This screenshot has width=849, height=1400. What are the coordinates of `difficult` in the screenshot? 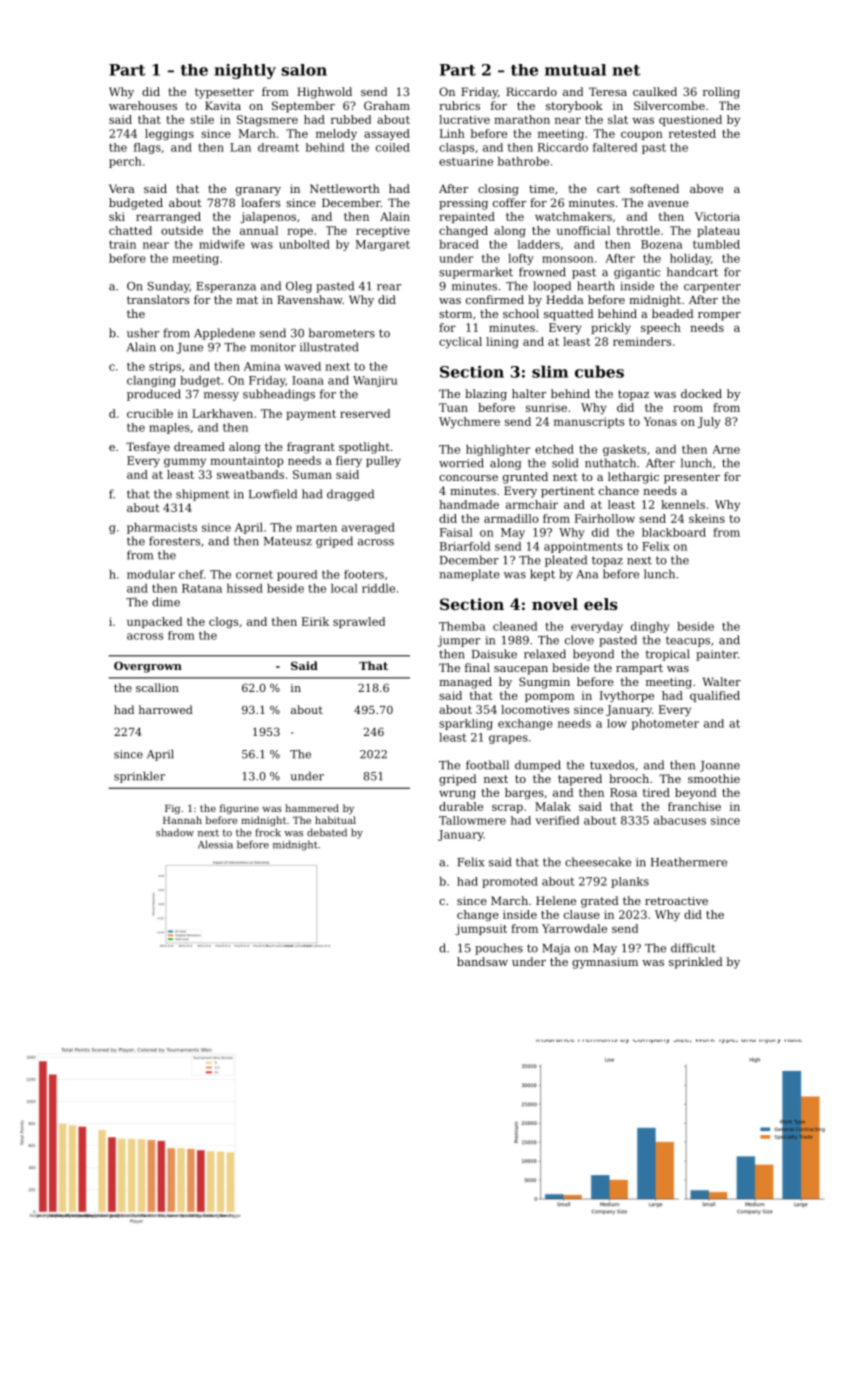 It's located at (693, 948).
